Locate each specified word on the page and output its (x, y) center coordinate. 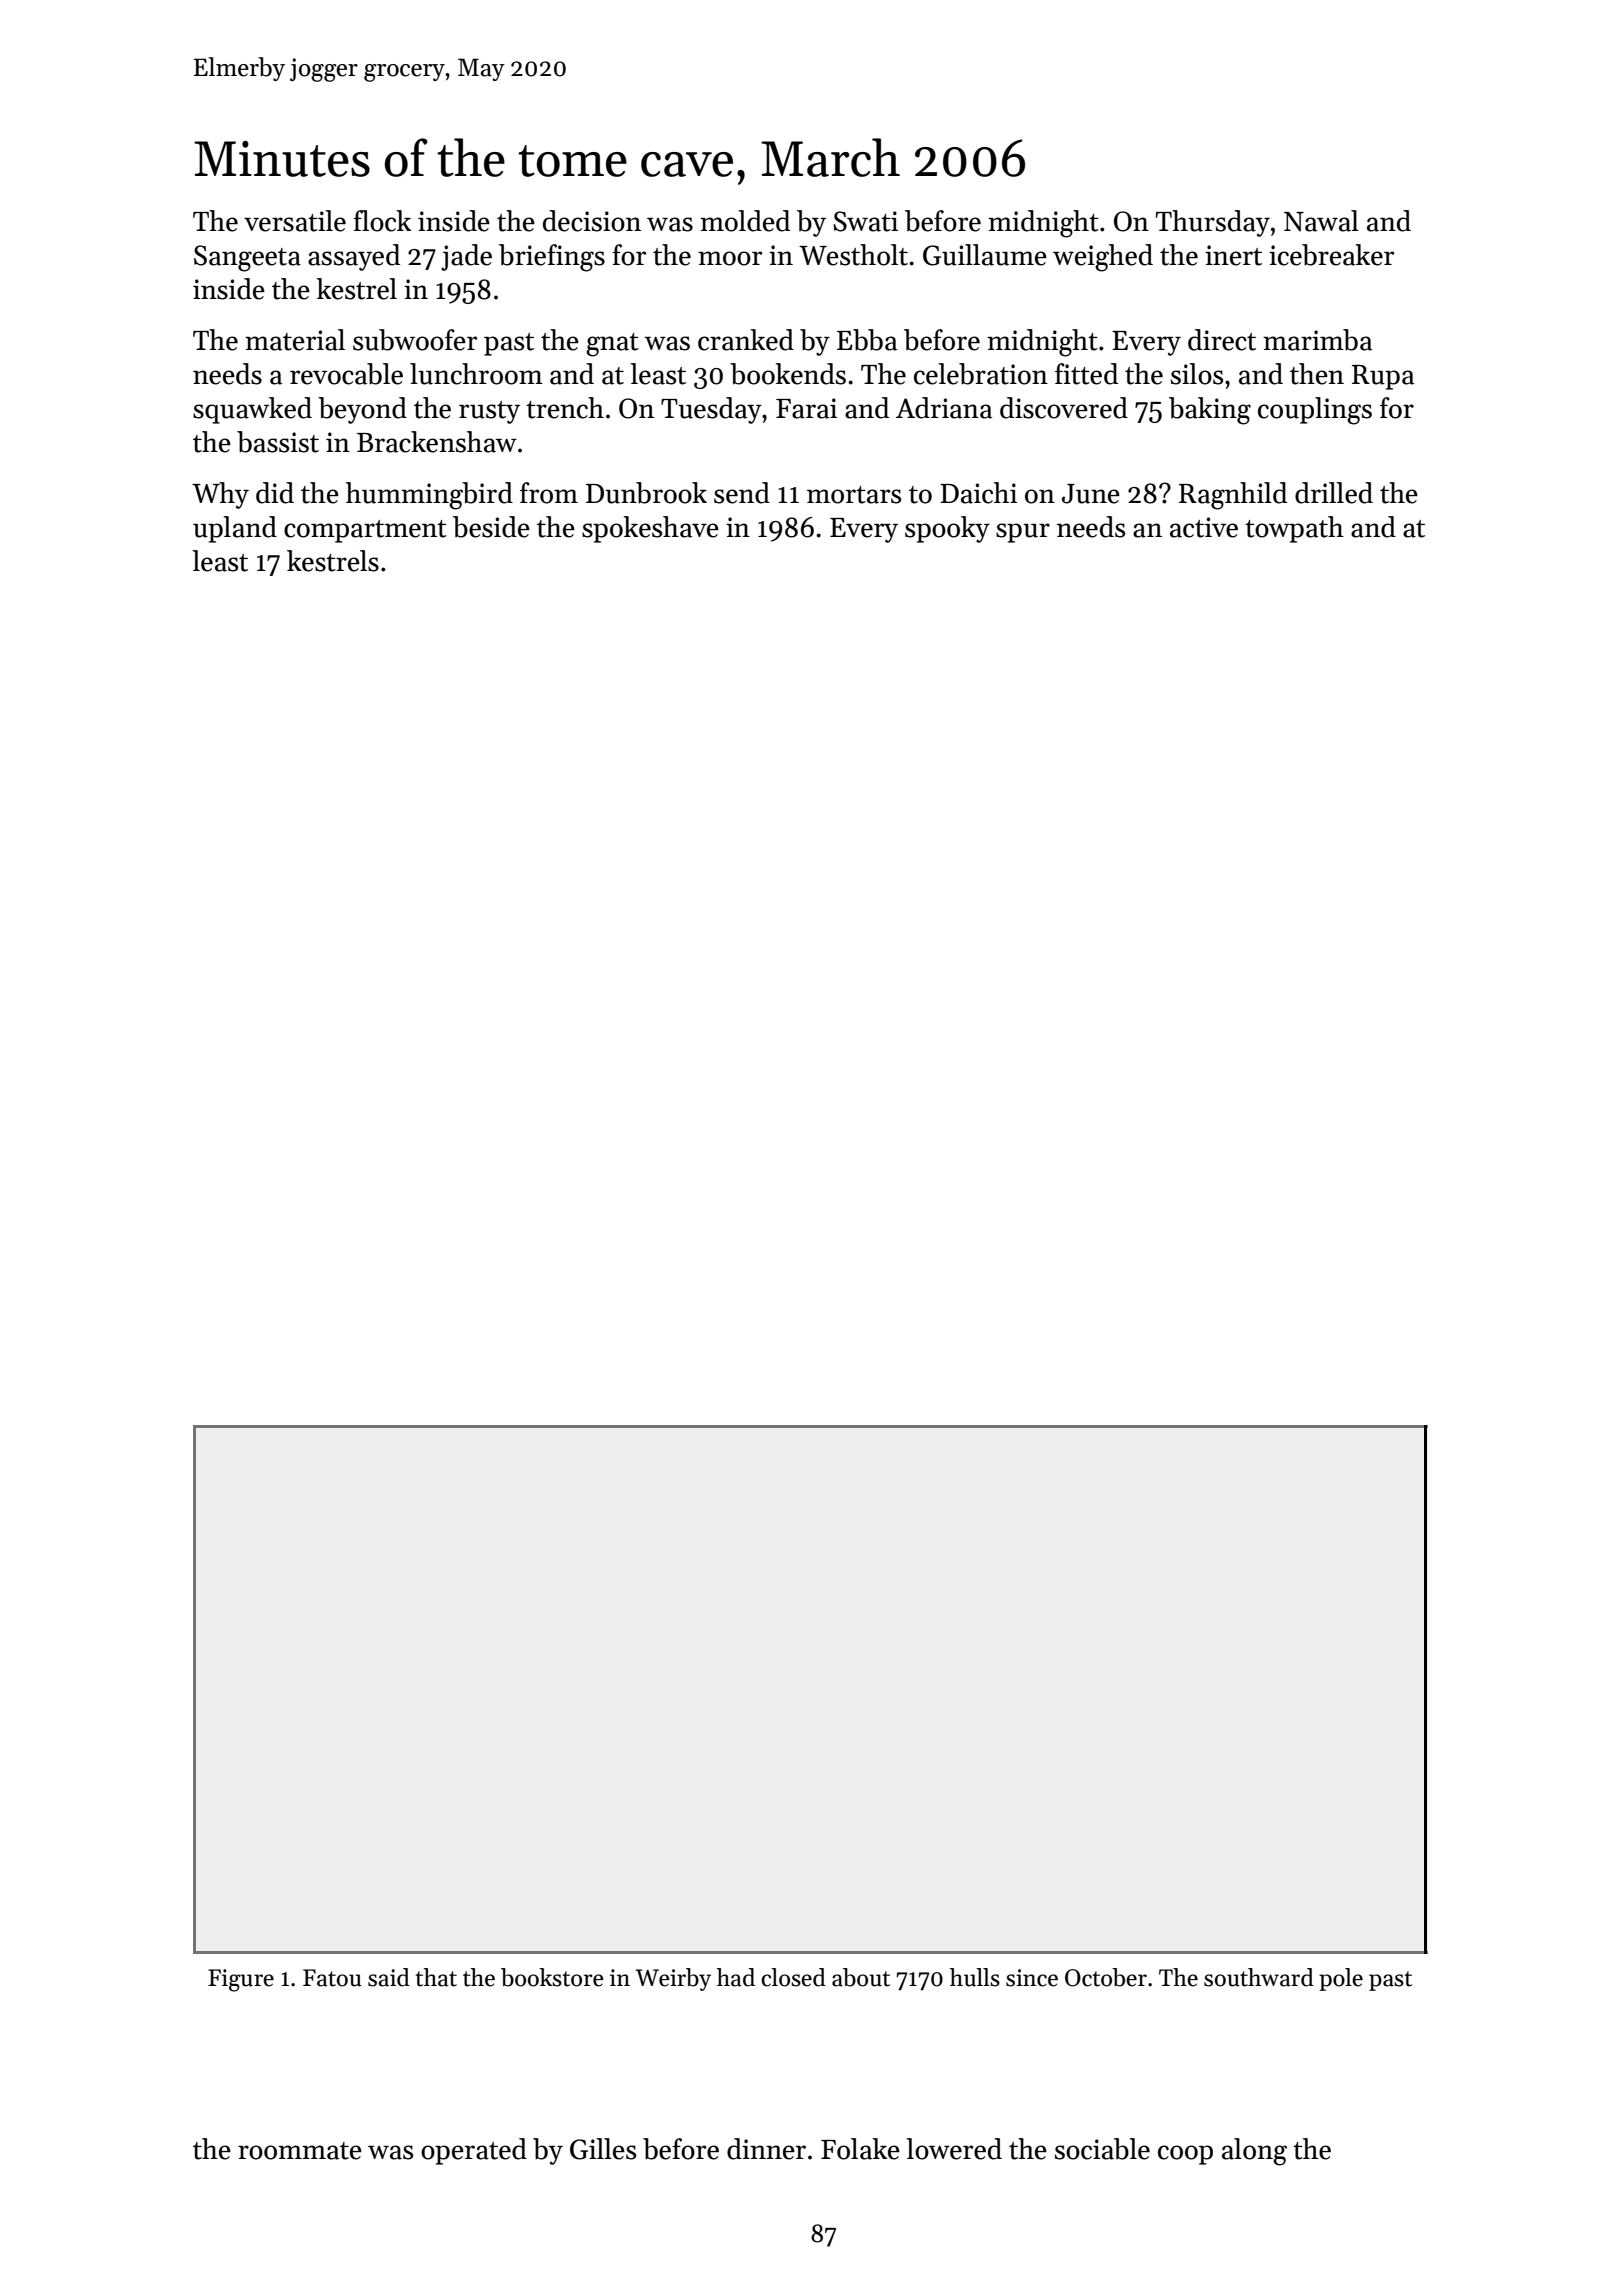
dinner (766, 2149)
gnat (612, 345)
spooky (947, 529)
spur (1023, 533)
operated (474, 2151)
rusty (489, 412)
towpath (1294, 529)
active (1204, 527)
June (1091, 494)
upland (235, 529)
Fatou (332, 1978)
